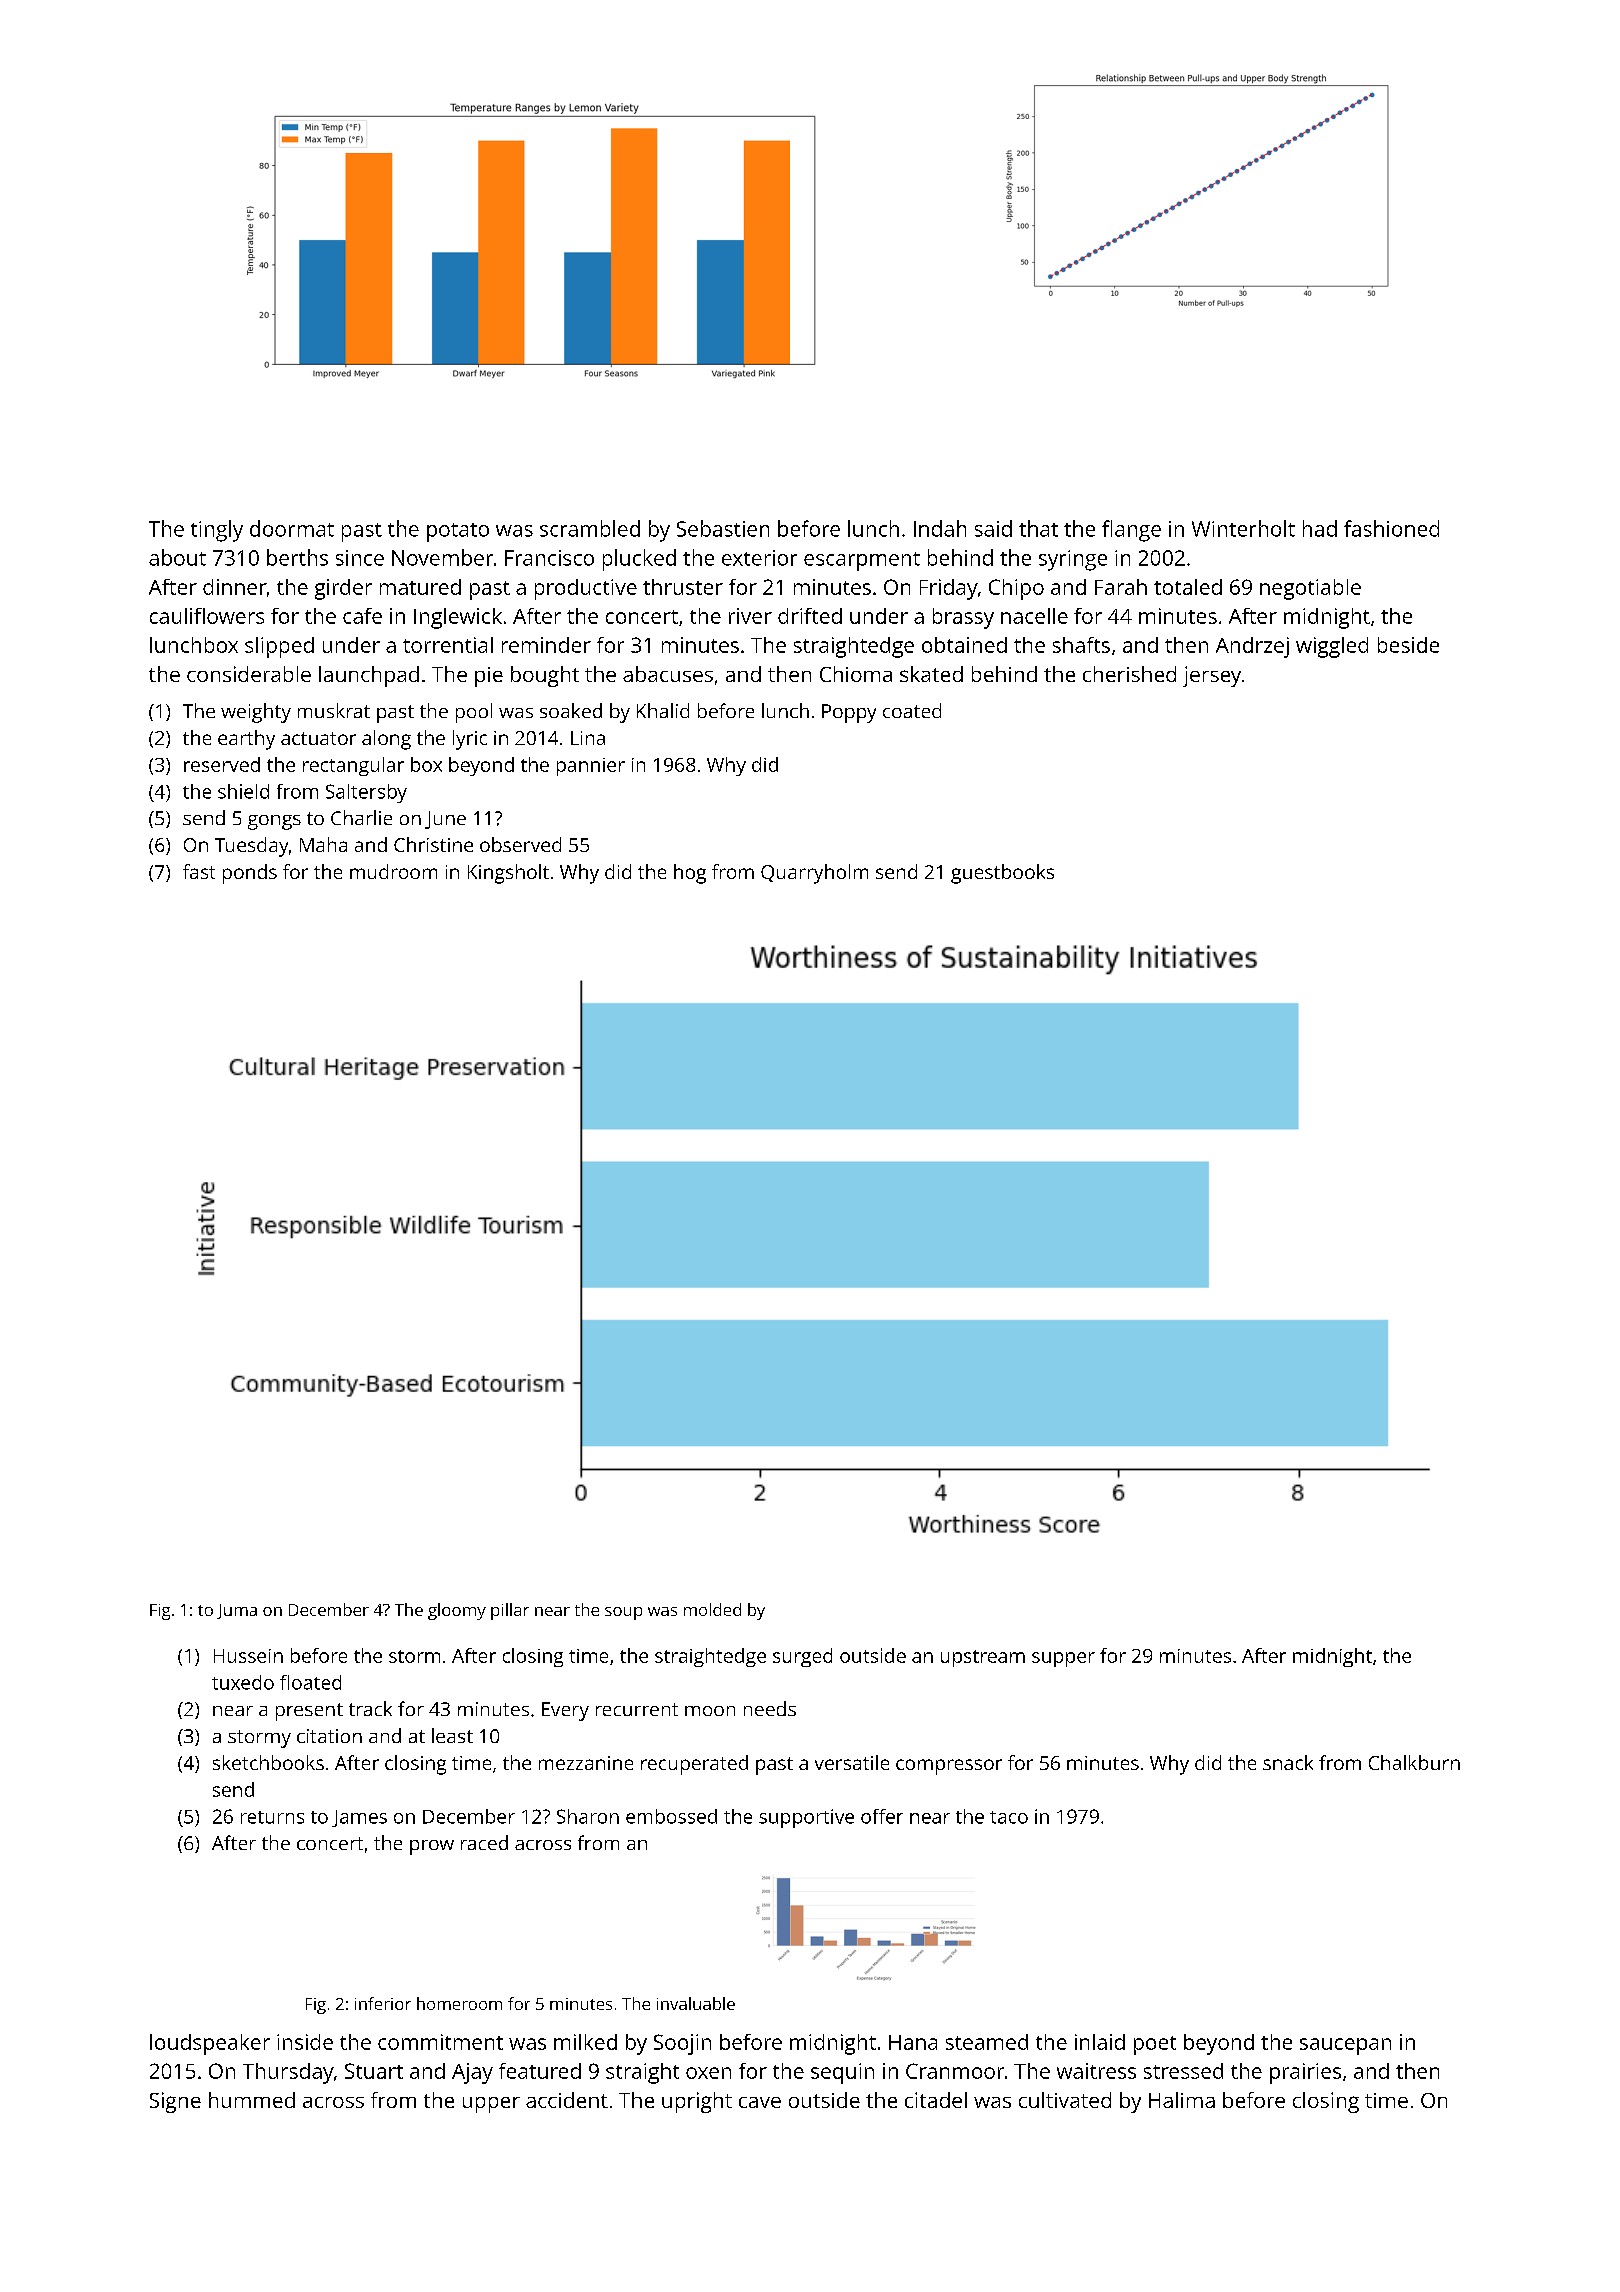 This document has height=2292, width=1620. What do you see at coordinates (540, 2071) in the document?
I see `featured` at bounding box center [540, 2071].
